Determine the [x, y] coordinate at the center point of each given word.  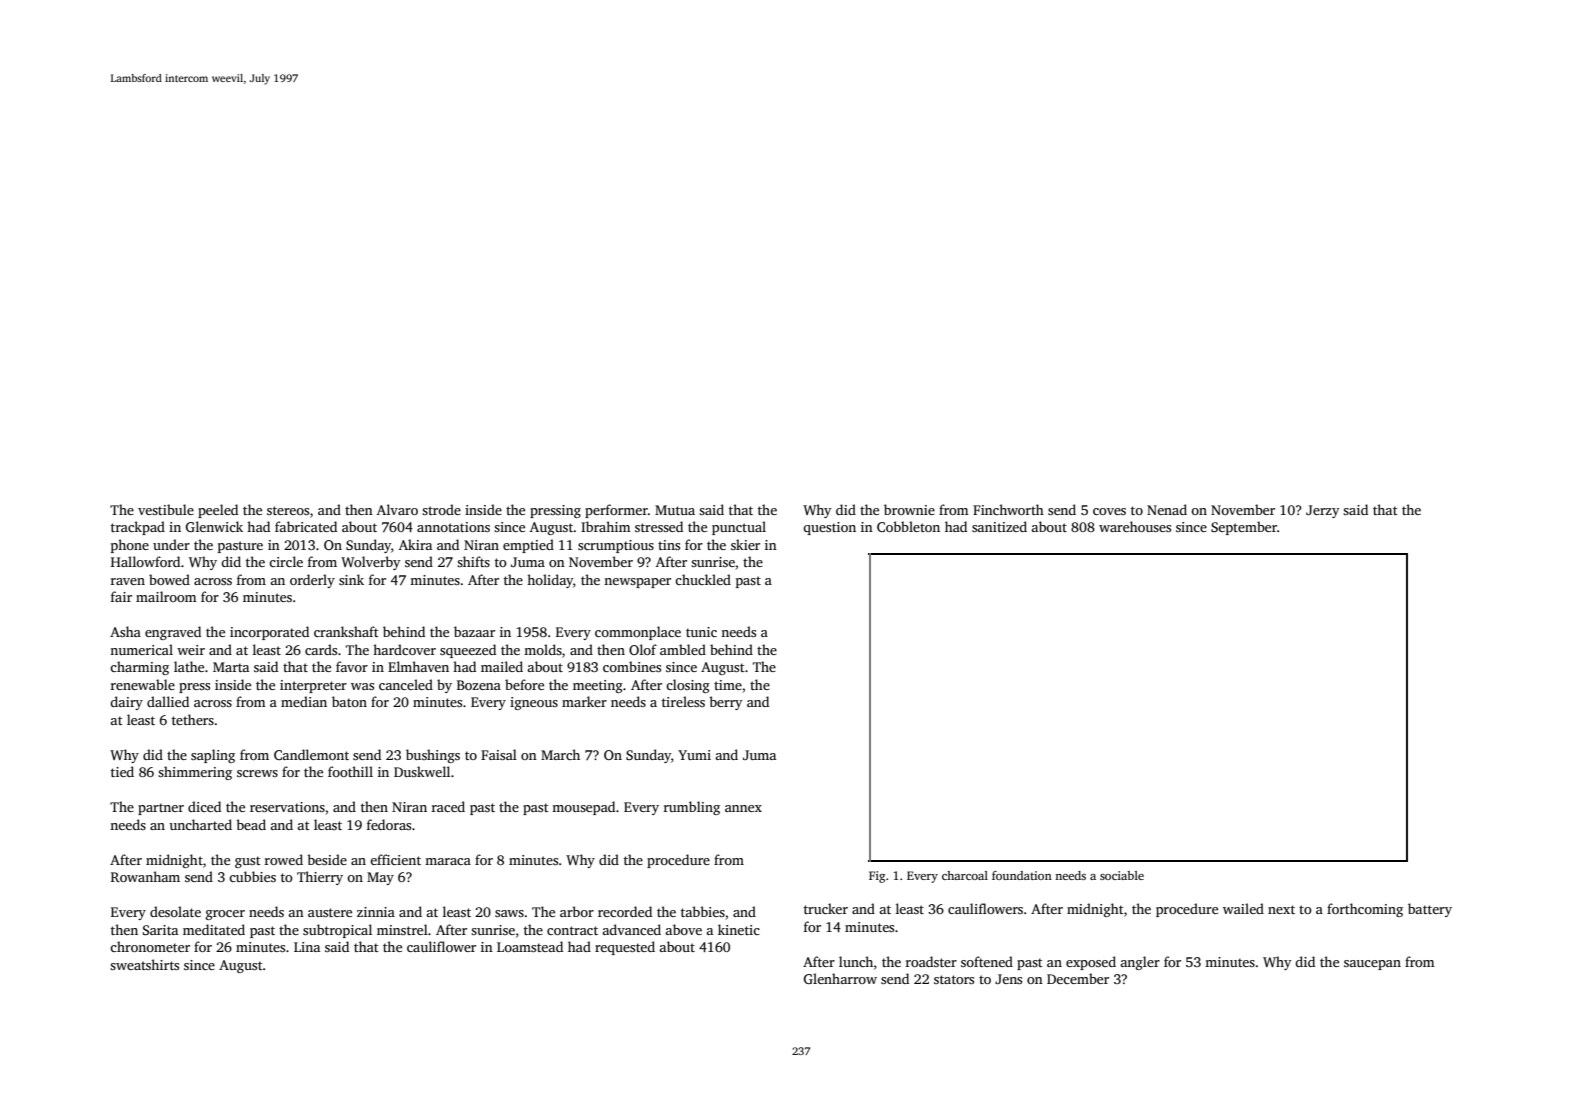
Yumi [694, 755]
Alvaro [397, 509]
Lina [307, 947]
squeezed [468, 651]
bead [251, 824]
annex [743, 808]
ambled [683, 649]
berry [726, 703]
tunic [701, 632]
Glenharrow [840, 978]
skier [745, 544]
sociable [1122, 875]
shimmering [195, 773]
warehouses [1135, 526]
